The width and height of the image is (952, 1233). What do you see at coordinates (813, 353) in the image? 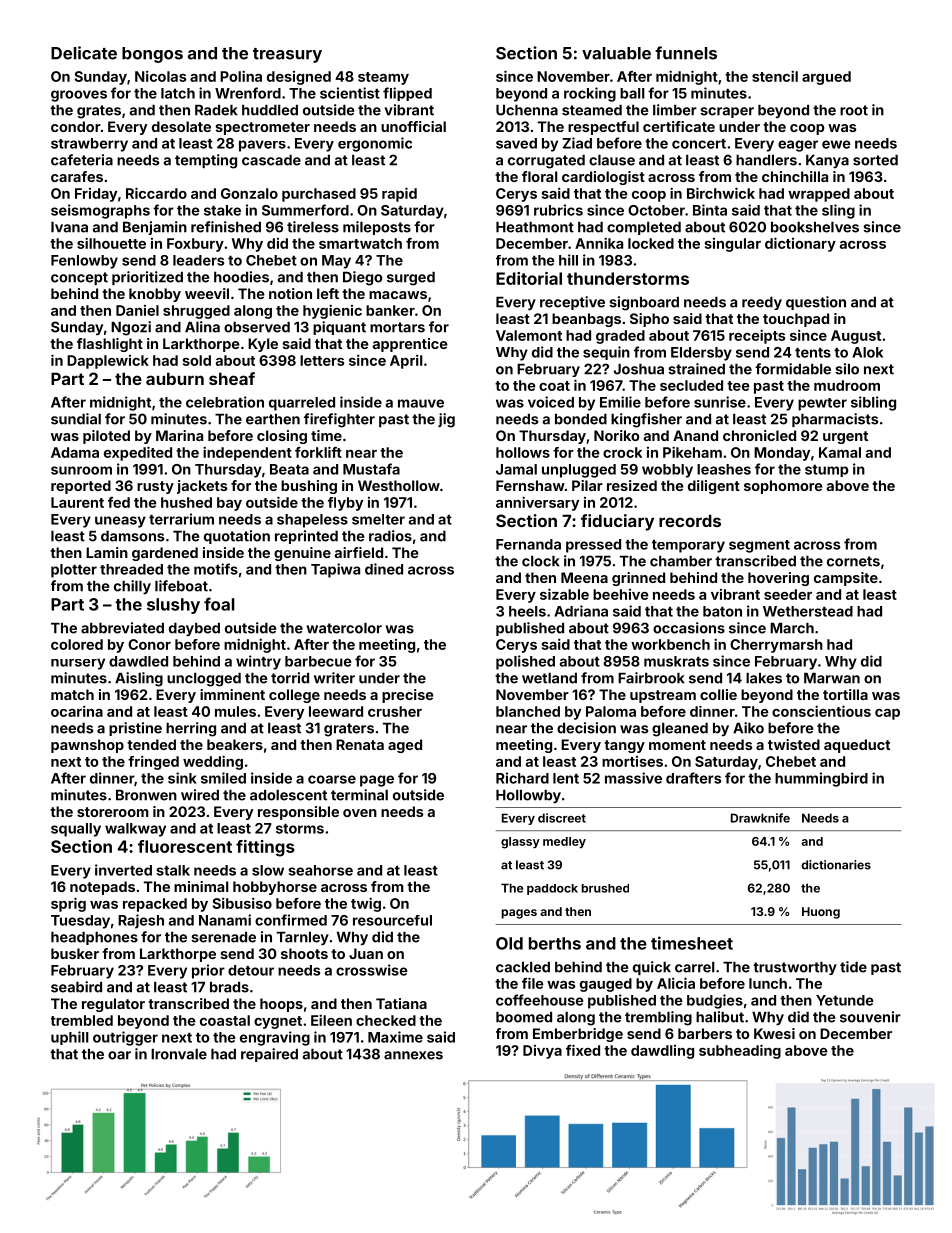
I see `tents` at bounding box center [813, 353].
